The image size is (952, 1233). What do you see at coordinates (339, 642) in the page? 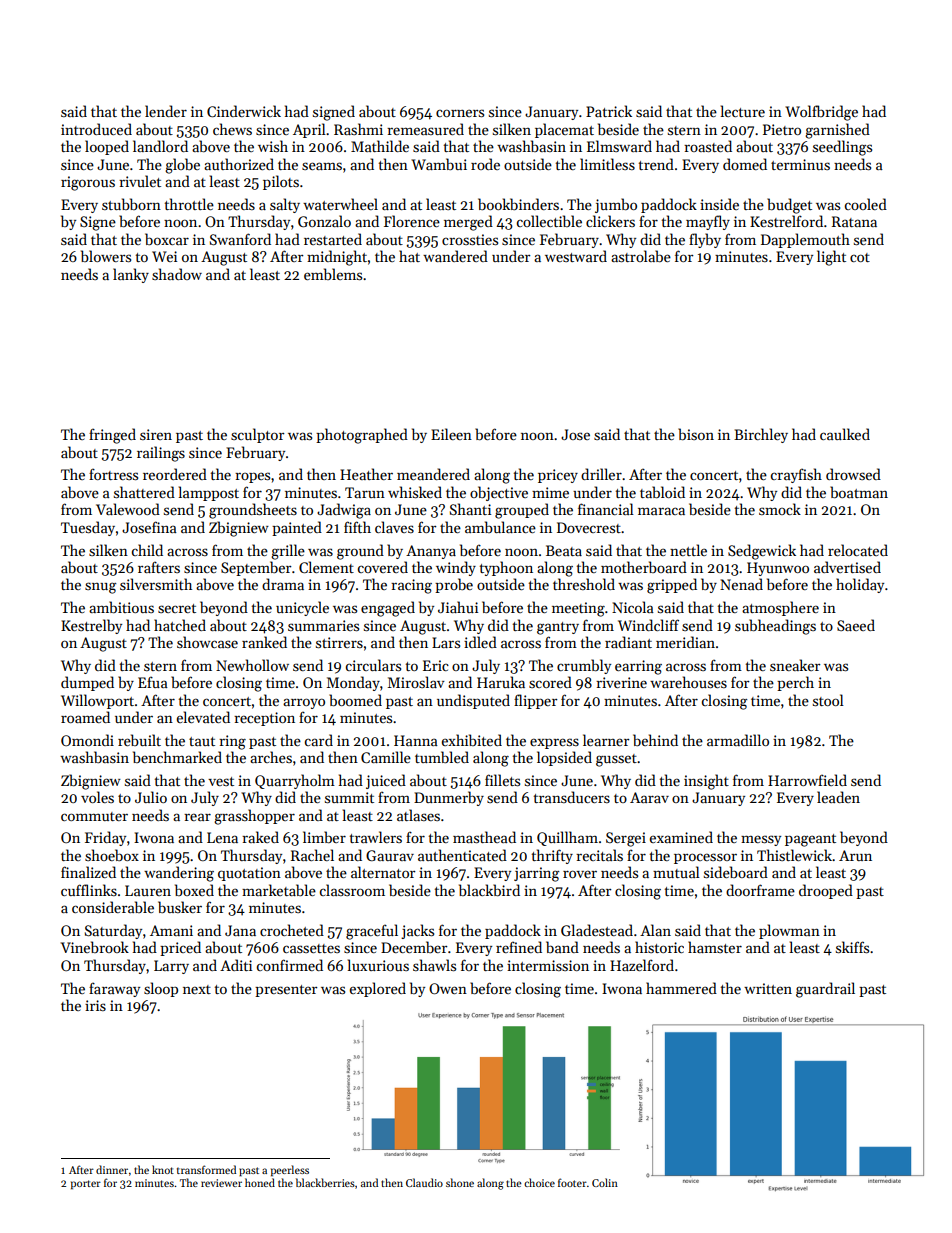
I see `stirrers` at bounding box center [339, 642].
